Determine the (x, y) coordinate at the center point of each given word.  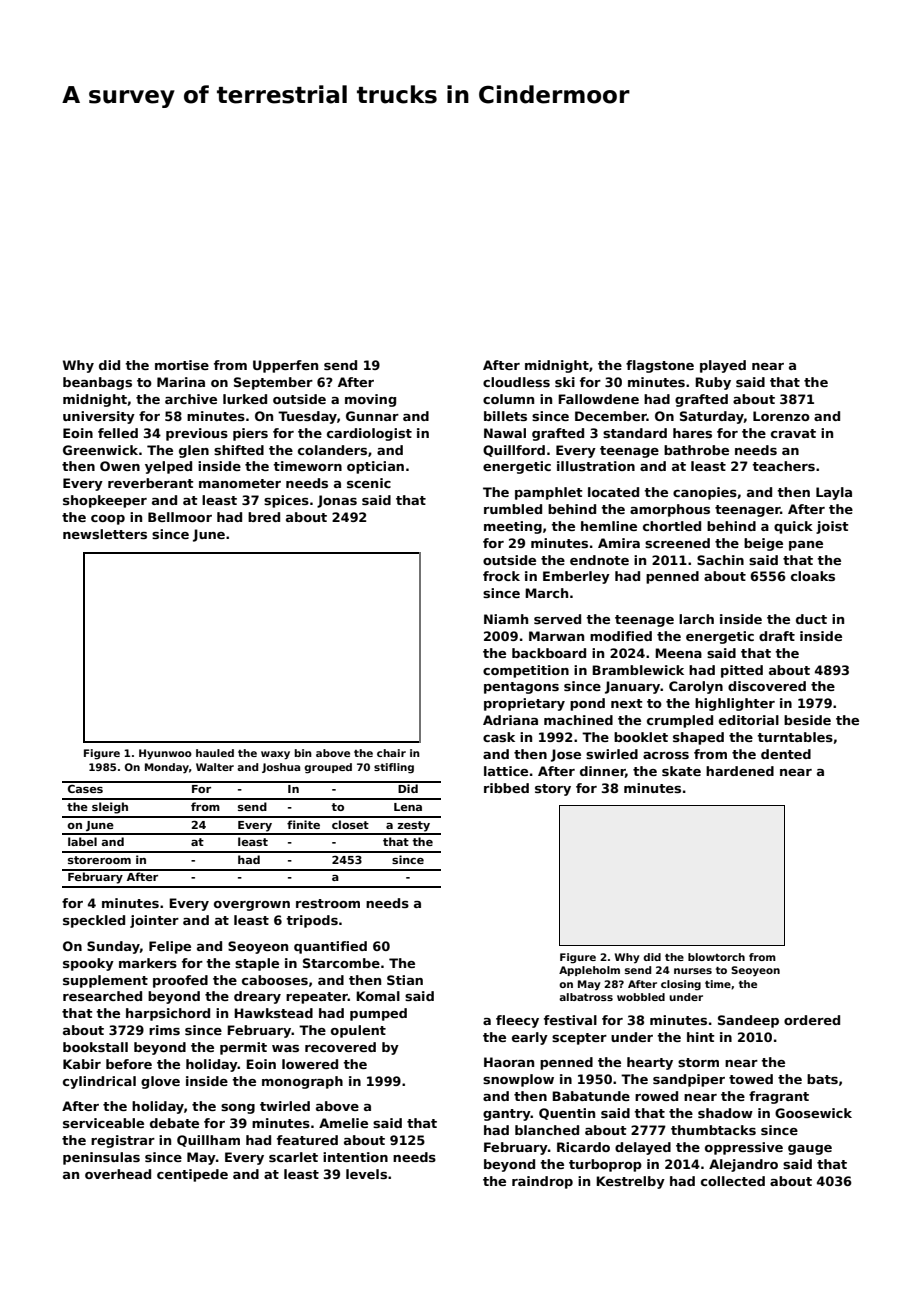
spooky (88, 964)
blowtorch (716, 957)
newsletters (105, 534)
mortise (182, 365)
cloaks (813, 576)
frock (501, 576)
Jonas (337, 501)
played (723, 366)
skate (681, 771)
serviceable (103, 1123)
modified (621, 636)
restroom (328, 903)
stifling (394, 768)
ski (565, 382)
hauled (215, 753)
